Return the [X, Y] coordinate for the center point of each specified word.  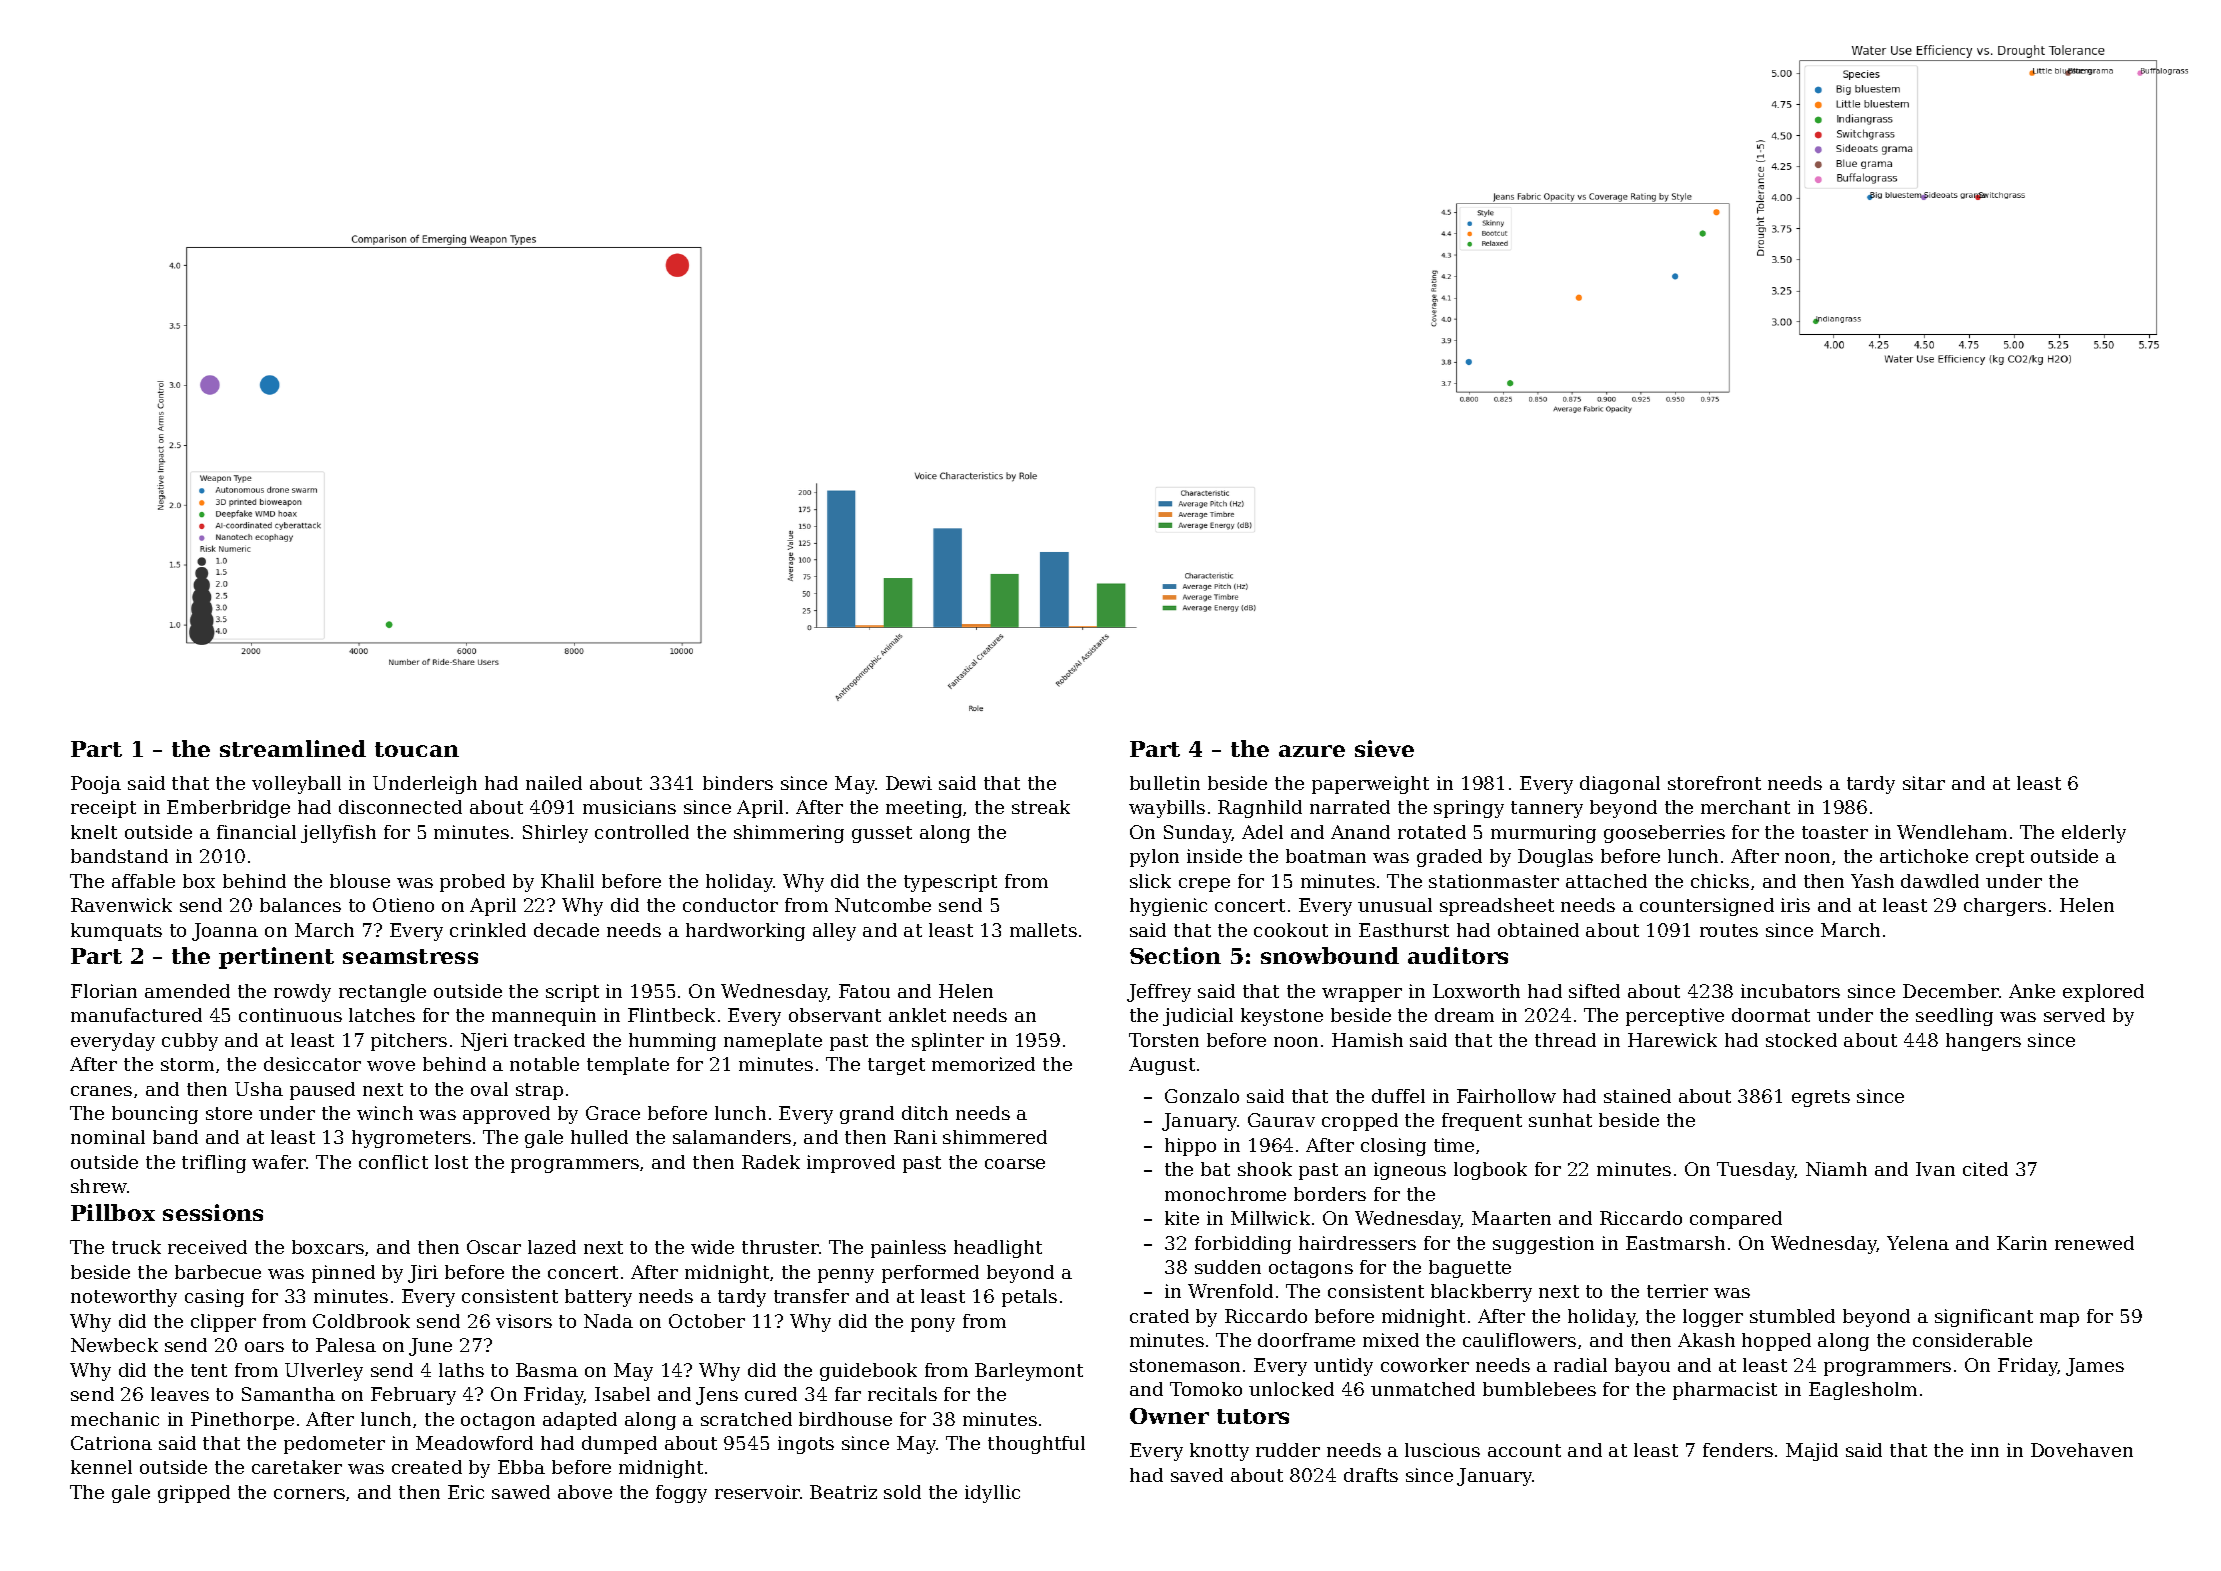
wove [391, 1066]
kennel [101, 1467]
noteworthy [124, 1298]
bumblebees [1539, 1389]
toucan [417, 749]
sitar [1924, 783]
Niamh [1836, 1169]
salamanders [732, 1137]
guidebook [868, 1372]
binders [738, 783]
